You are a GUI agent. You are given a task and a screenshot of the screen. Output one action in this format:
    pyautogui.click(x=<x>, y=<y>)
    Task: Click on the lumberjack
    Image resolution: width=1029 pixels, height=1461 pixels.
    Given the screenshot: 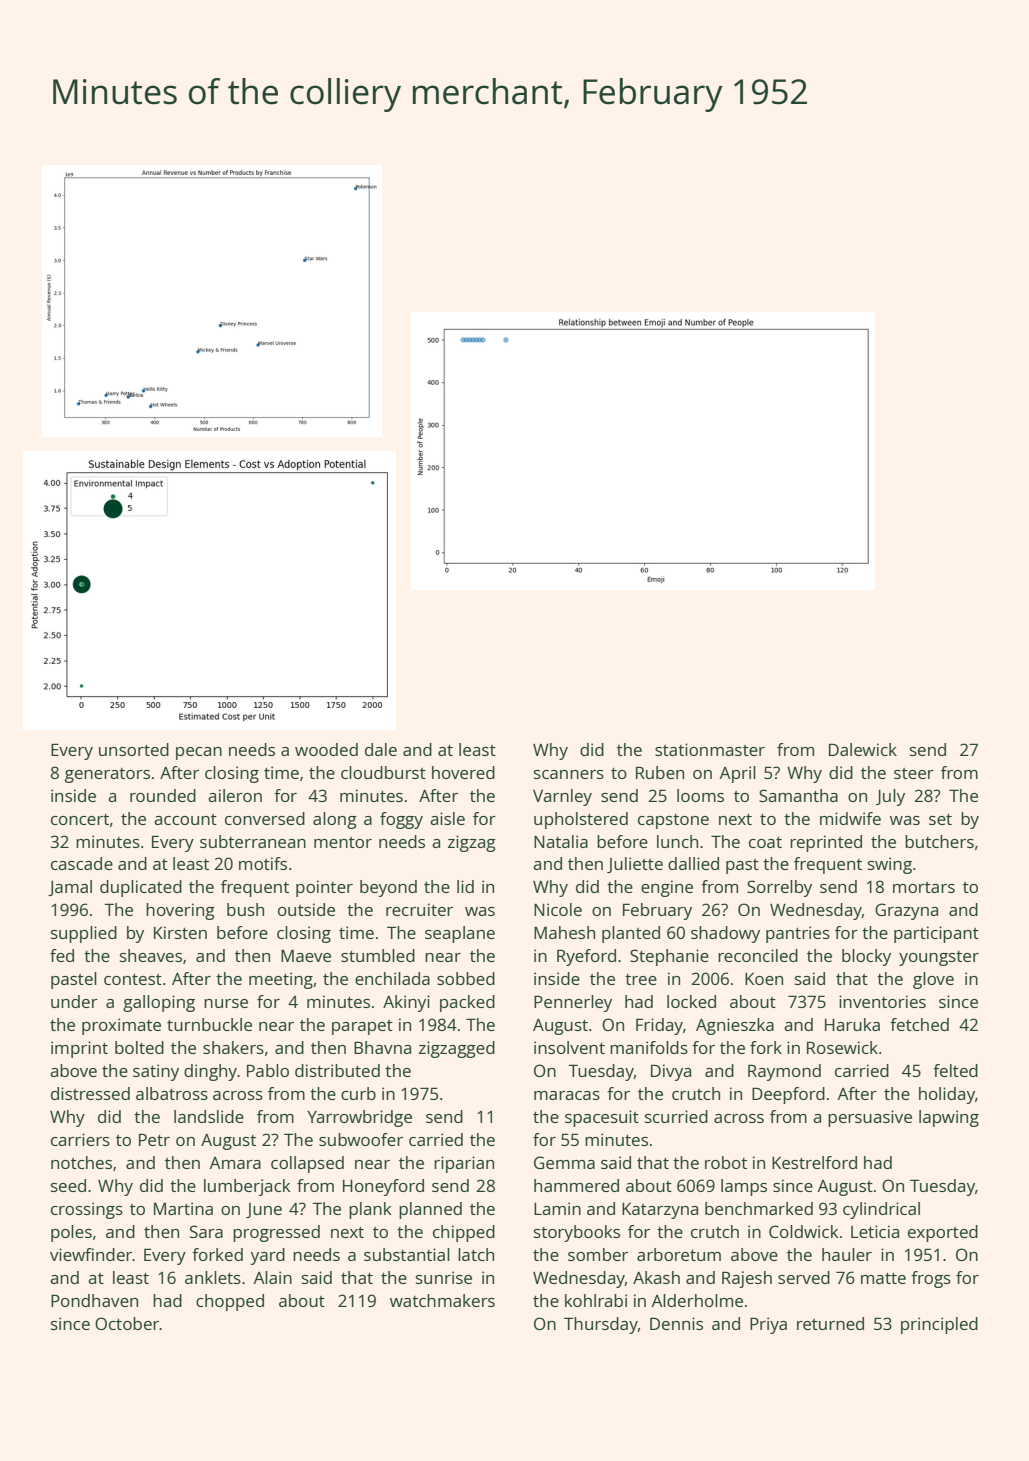 What is the action you would take?
    pyautogui.click(x=247, y=1187)
